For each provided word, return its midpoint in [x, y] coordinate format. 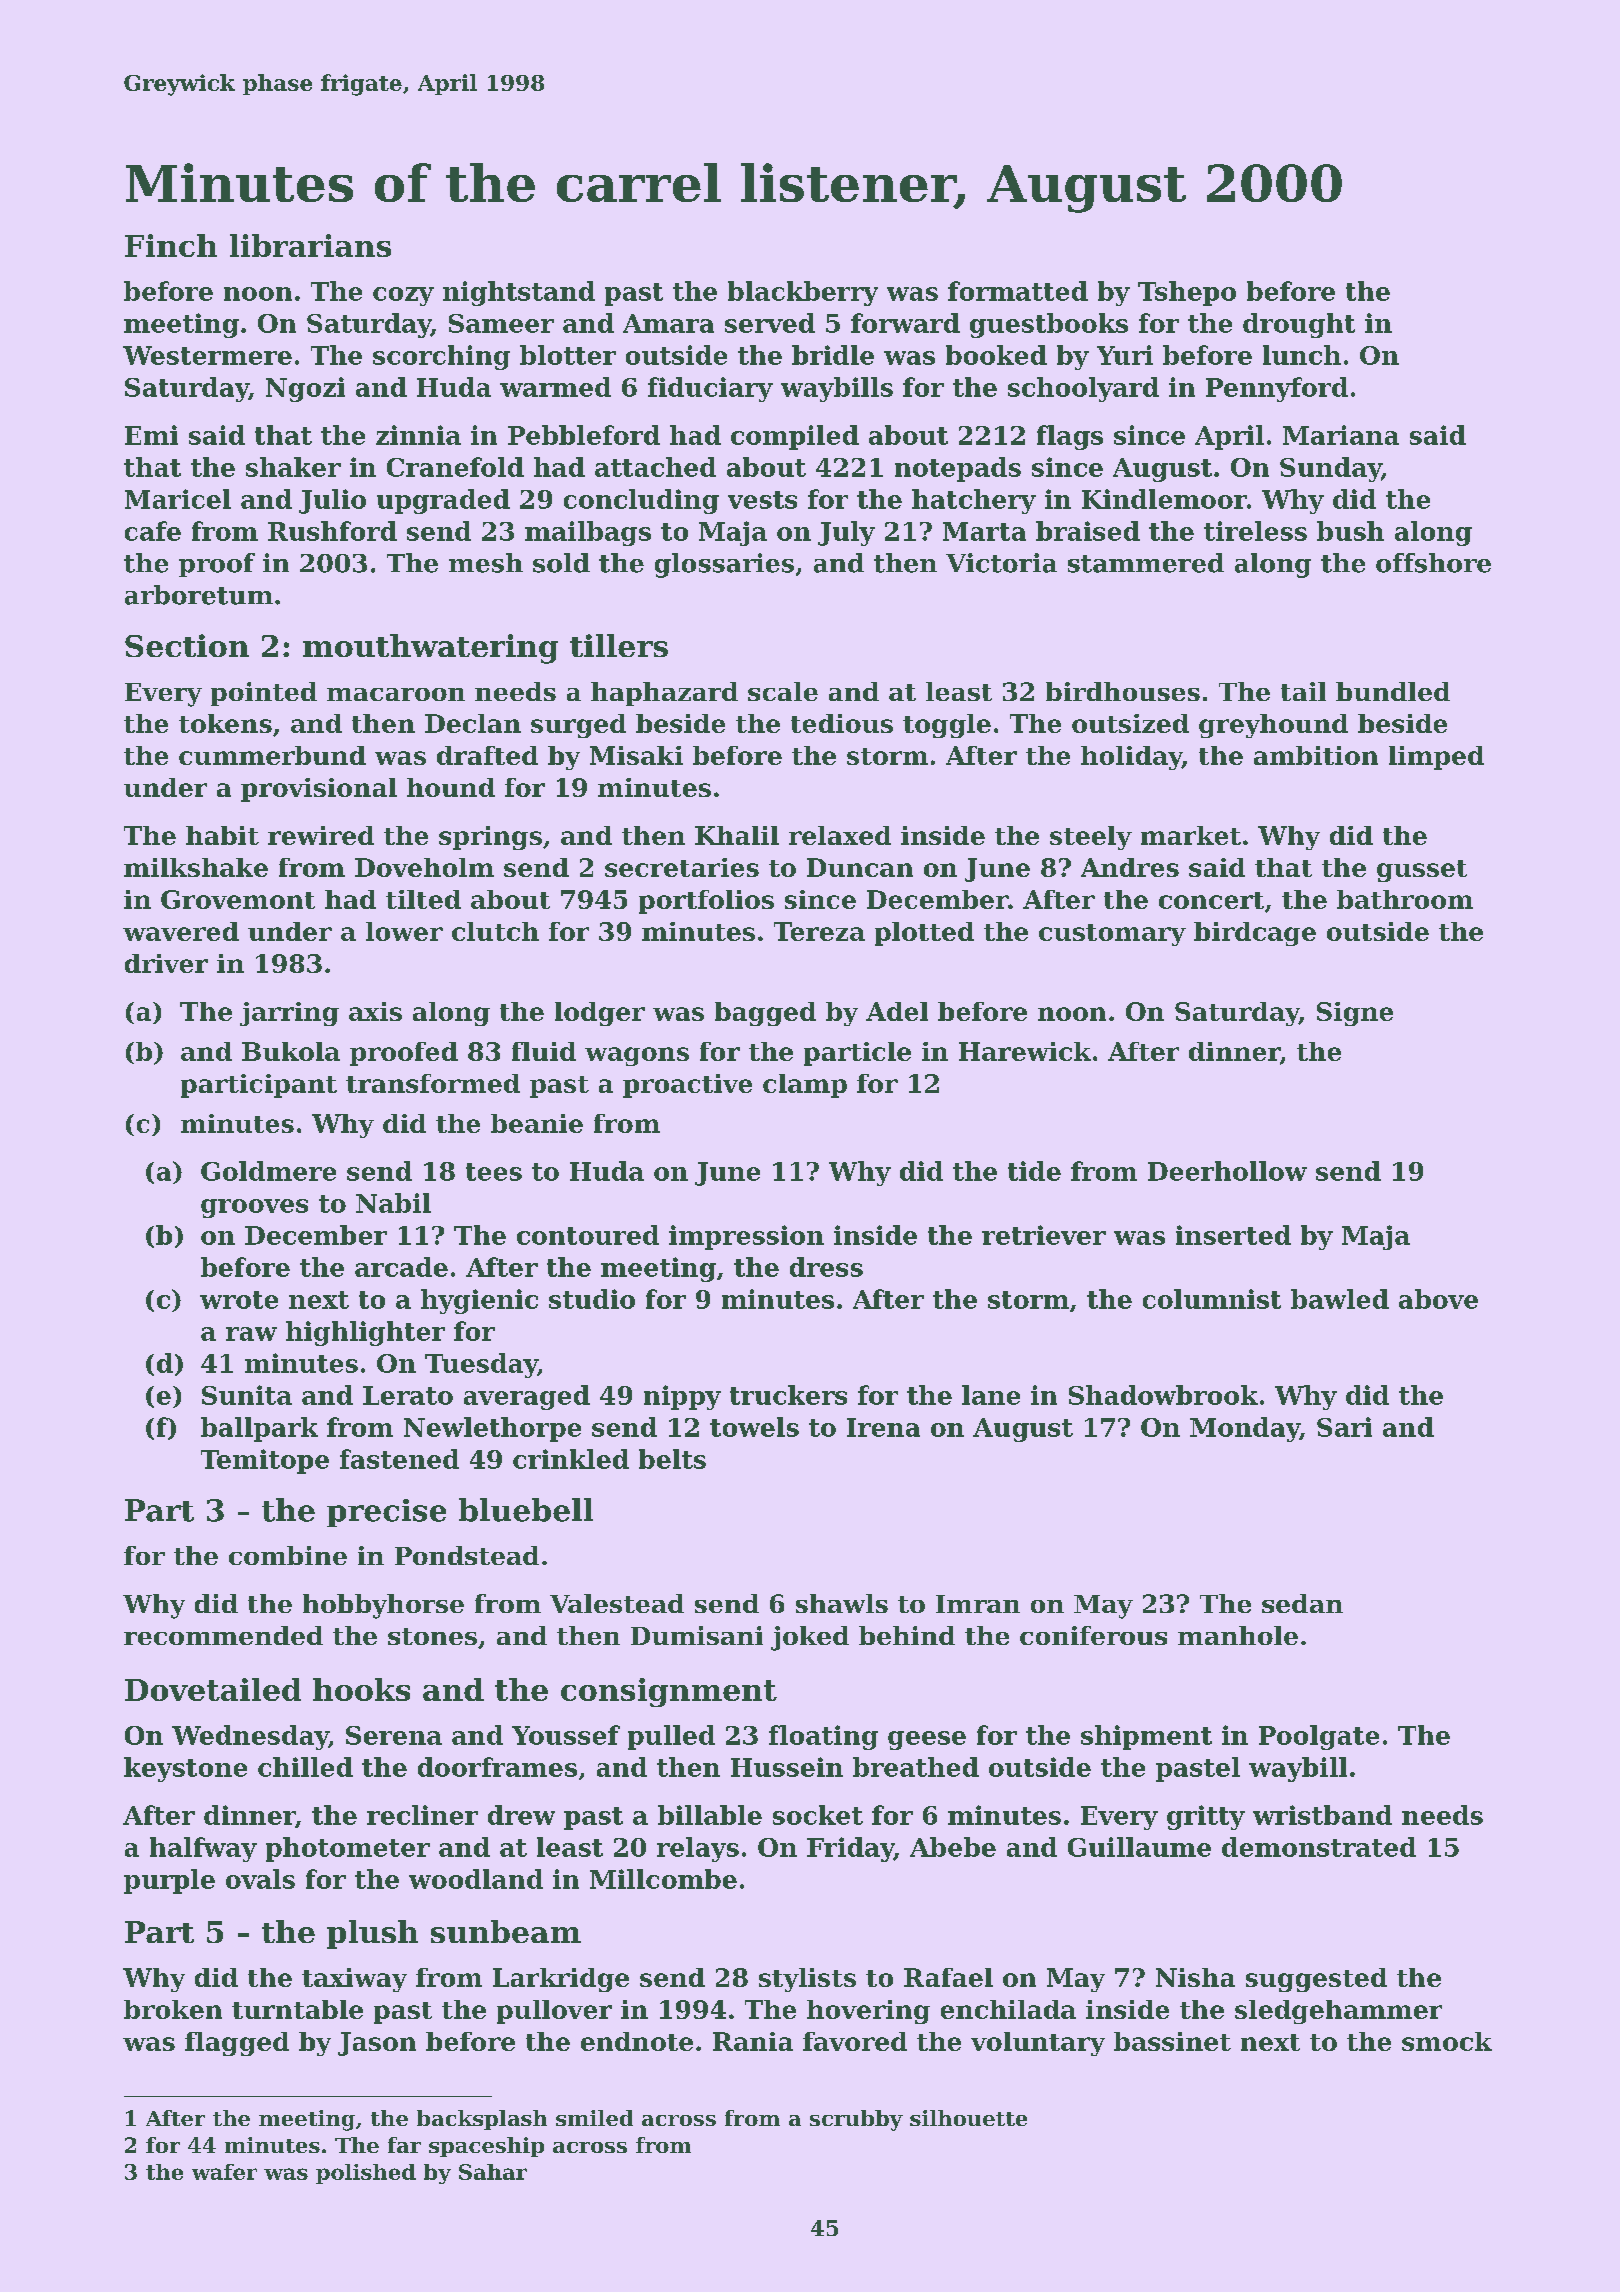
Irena [883, 1427]
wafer [224, 2172]
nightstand [519, 293]
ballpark [259, 1429]
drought [1299, 325]
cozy [403, 296]
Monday [1245, 1429]
